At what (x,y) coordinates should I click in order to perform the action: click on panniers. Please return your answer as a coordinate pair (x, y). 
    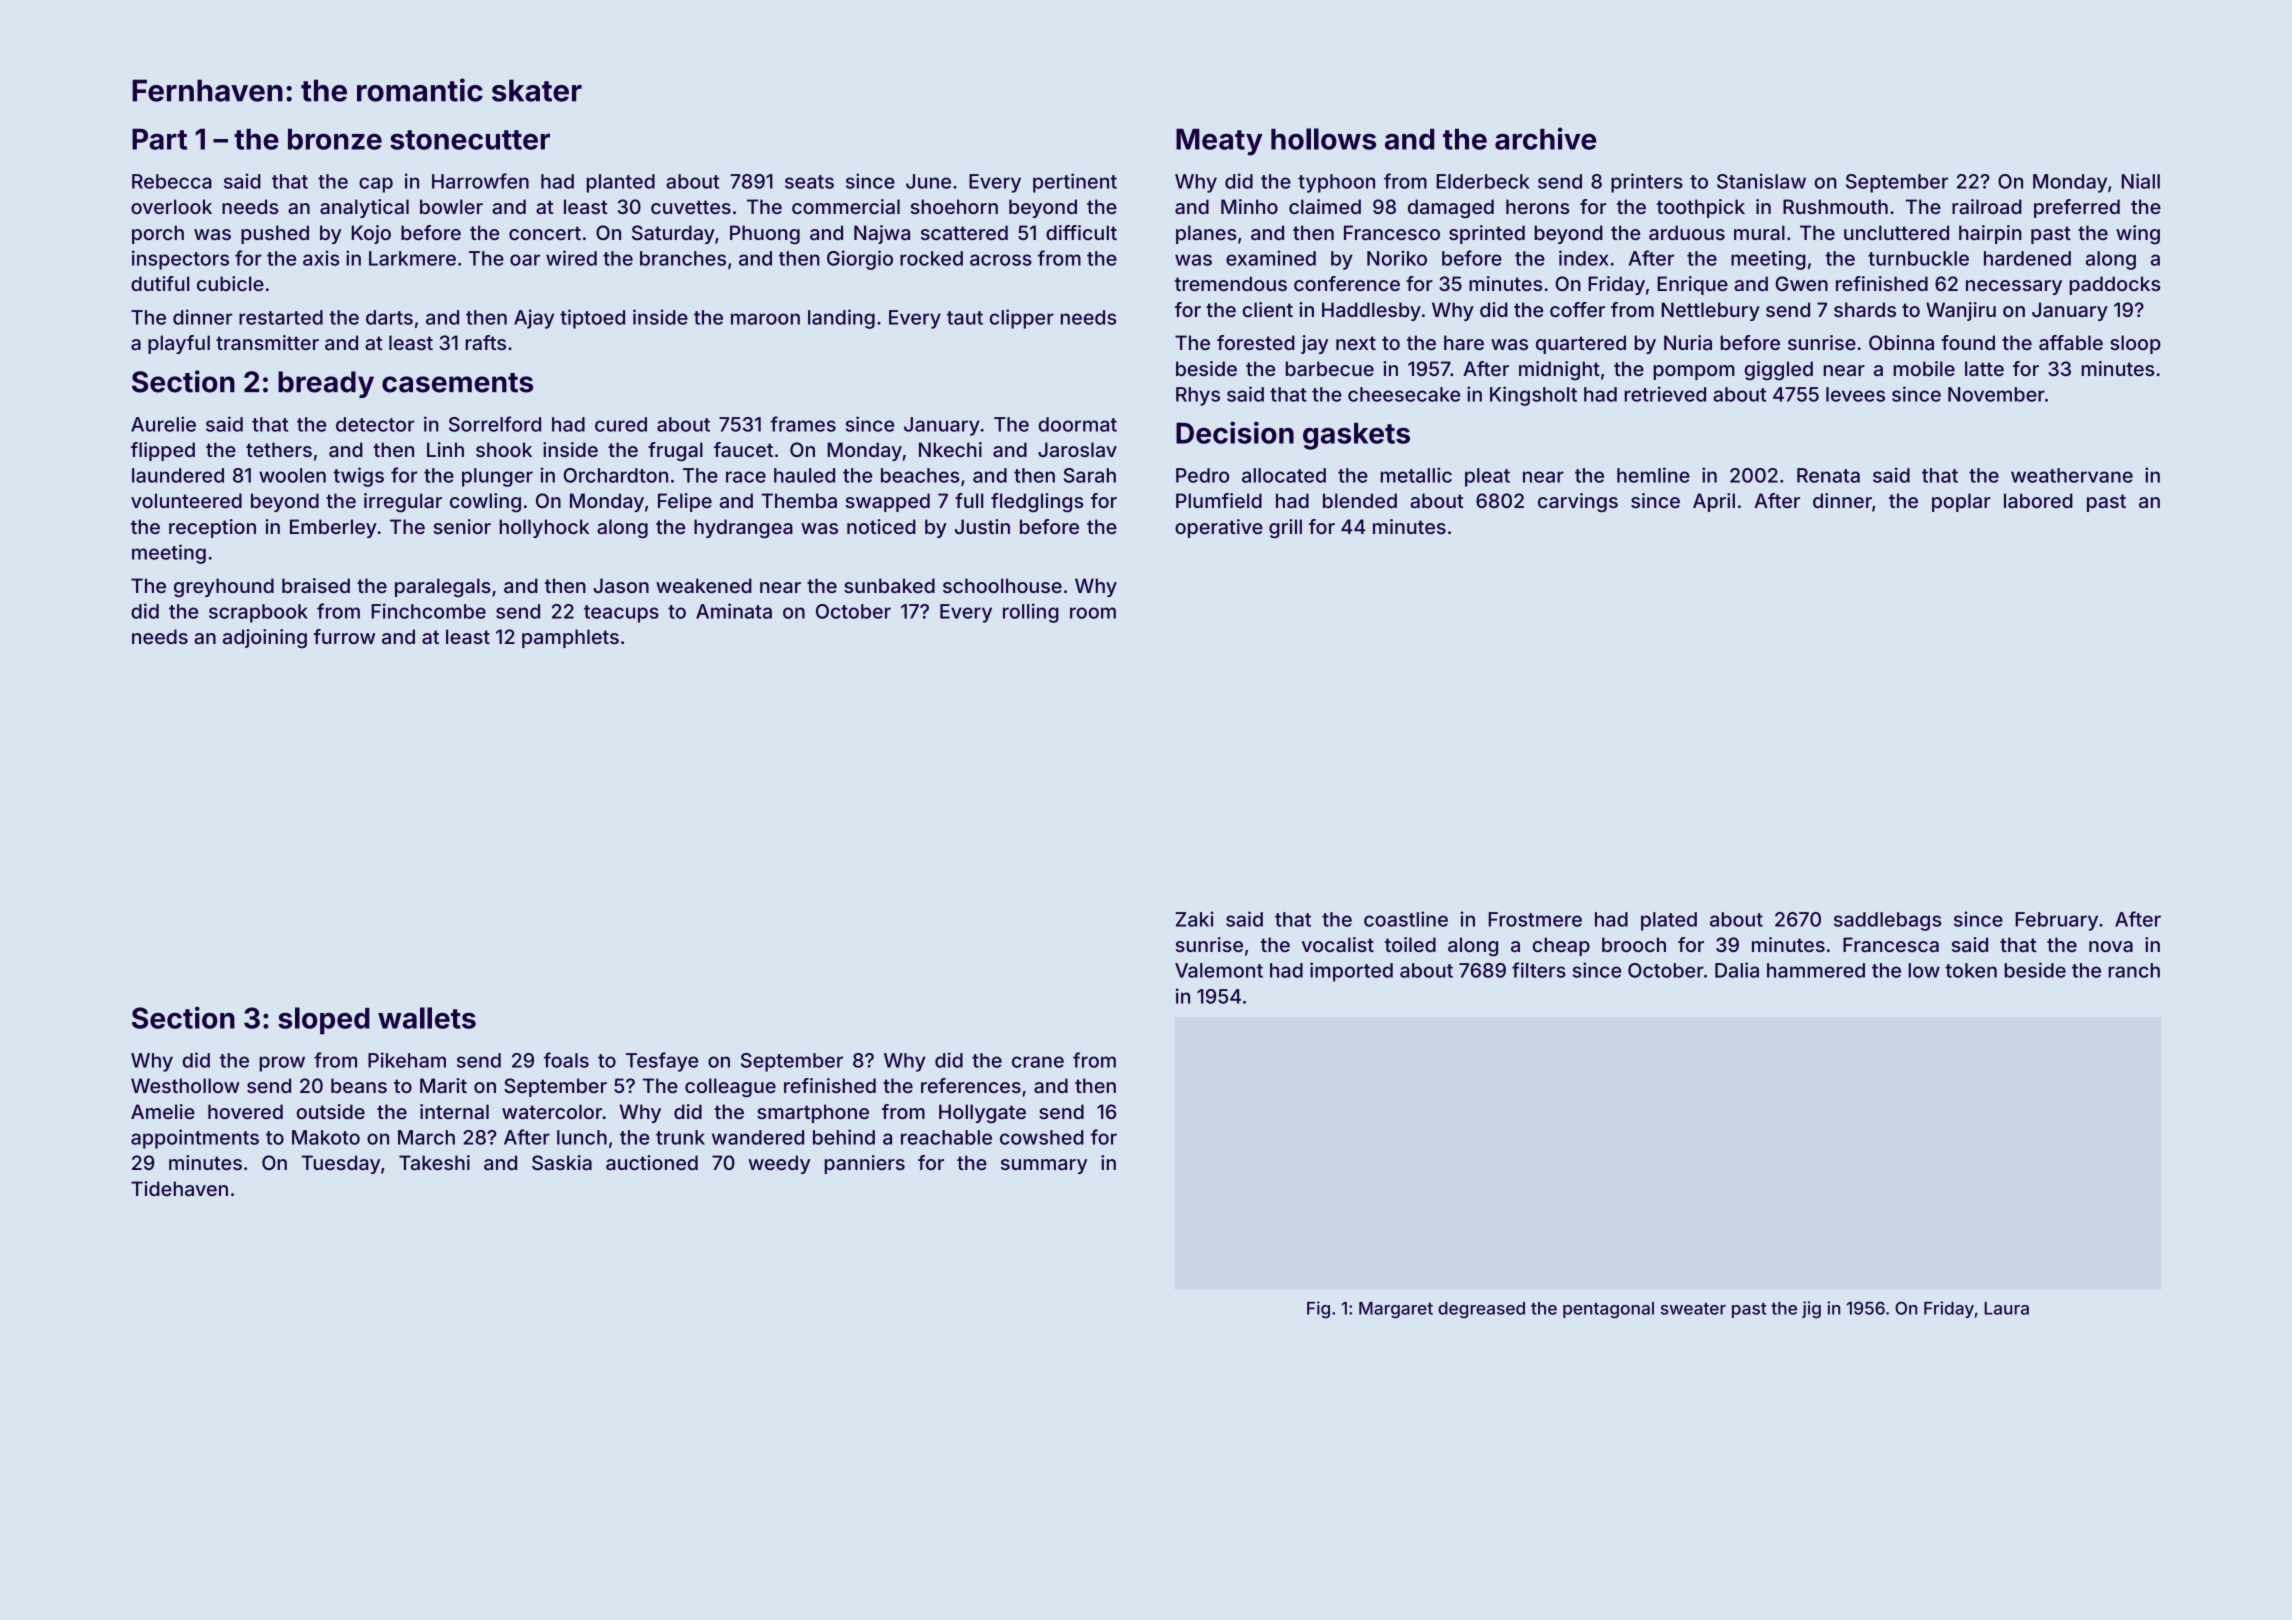
    Looking at the image, I should click on (864, 1164).
